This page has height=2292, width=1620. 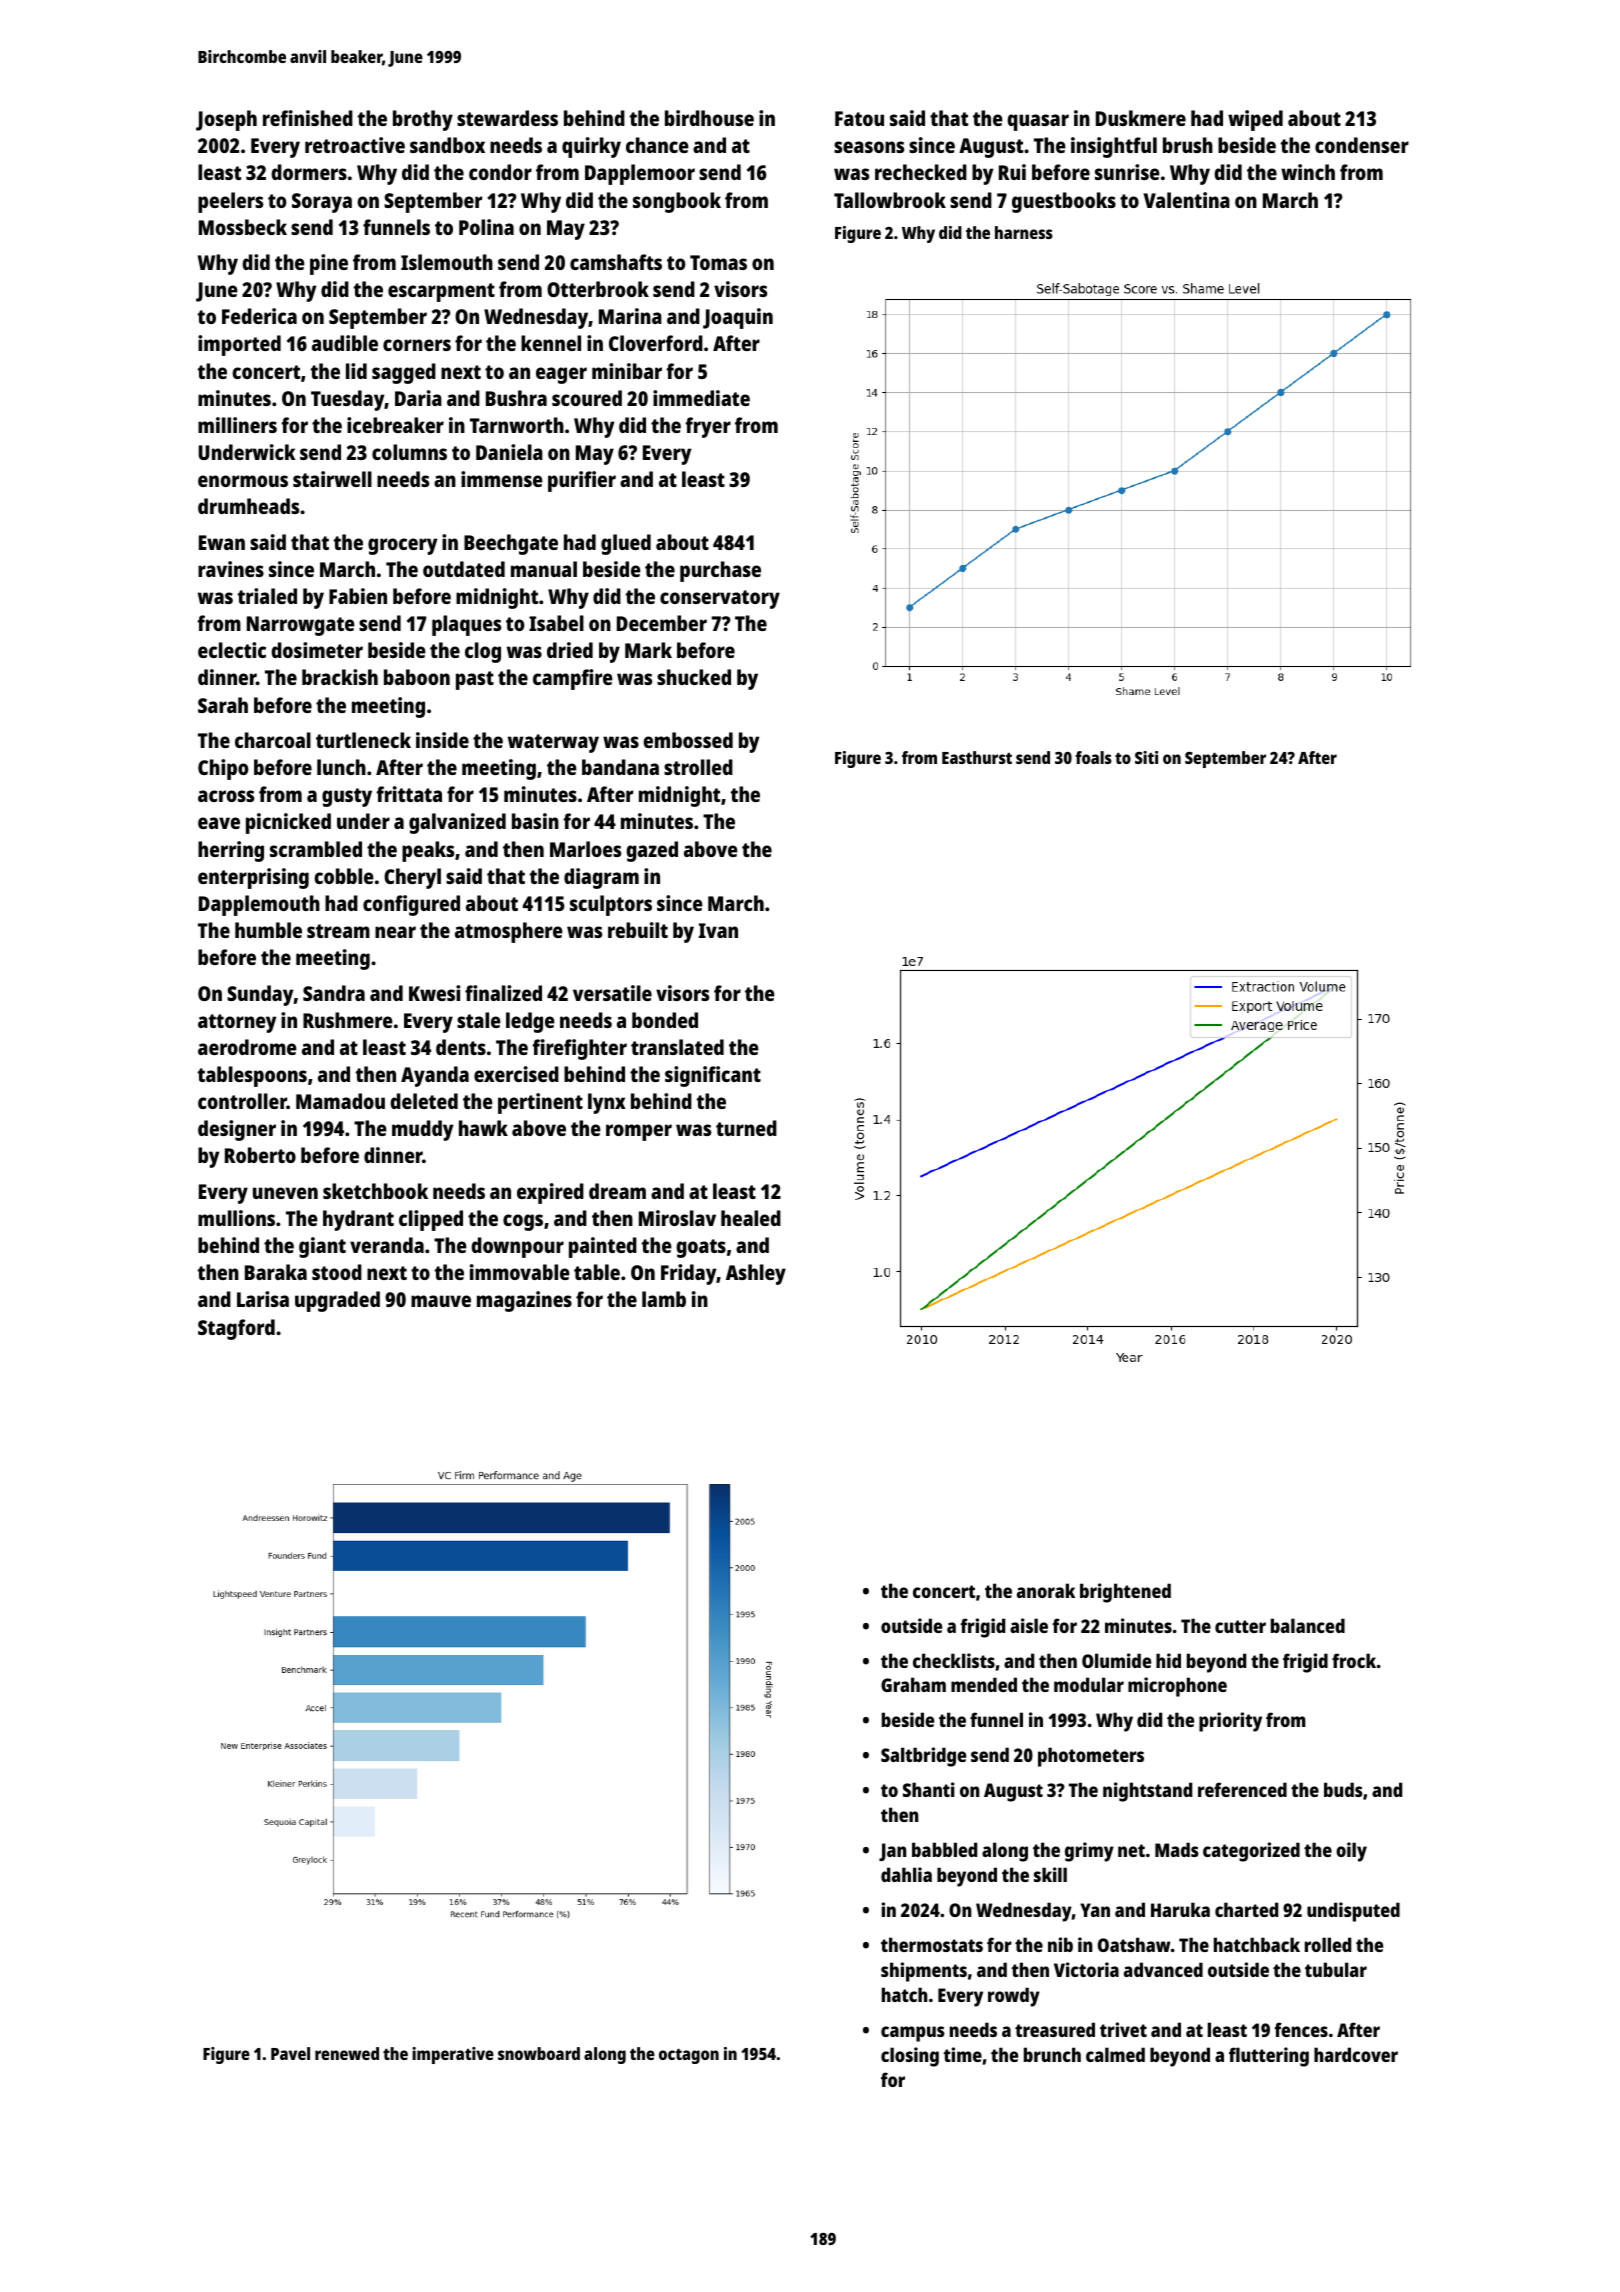 I want to click on foals, so click(x=1093, y=757).
